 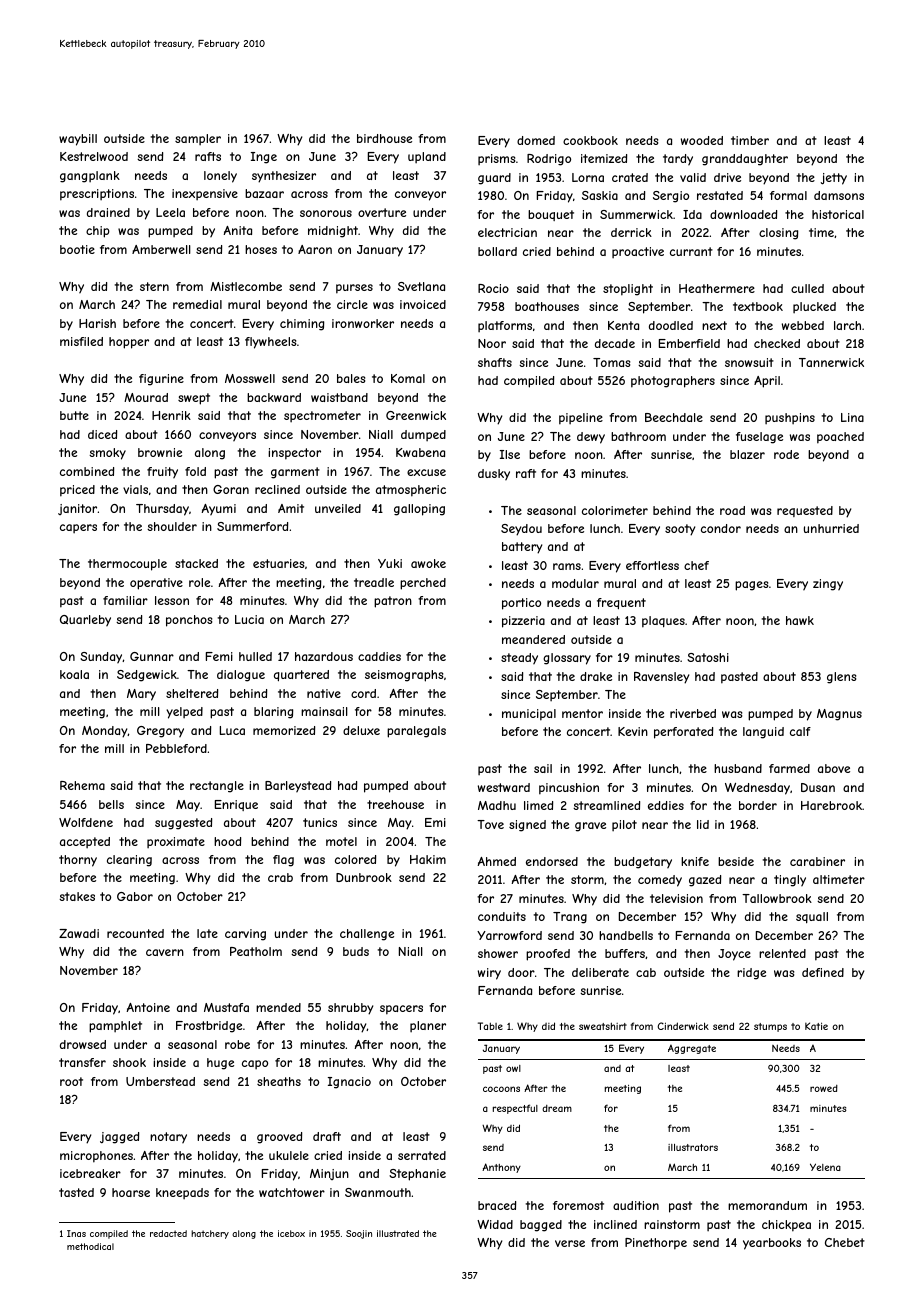 I want to click on Ahmed, so click(x=496, y=861).
